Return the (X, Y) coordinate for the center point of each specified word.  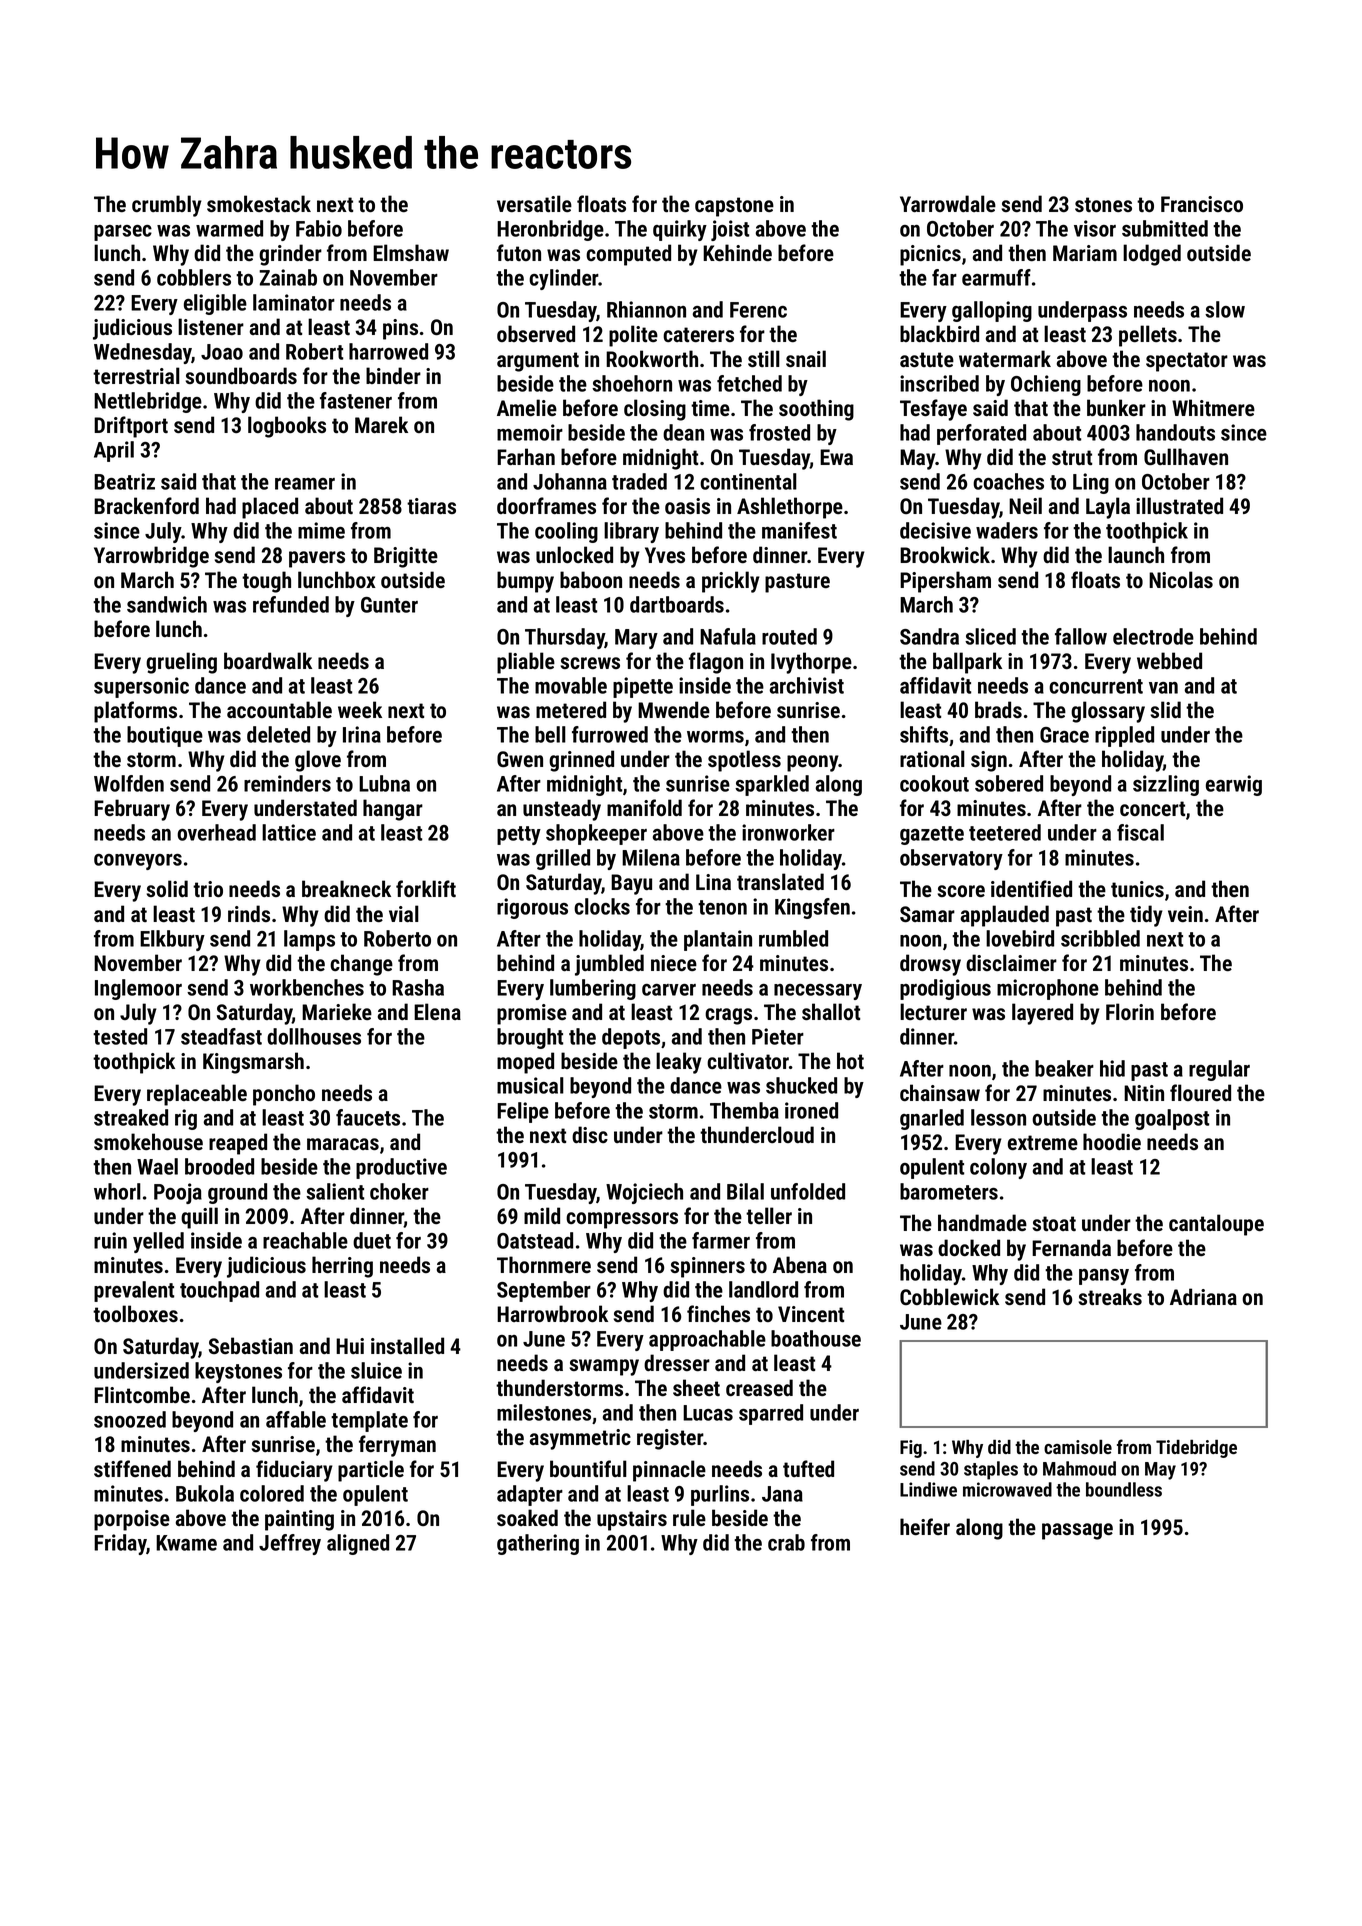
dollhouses (314, 1036)
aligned (358, 1544)
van (1163, 688)
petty (519, 835)
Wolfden (129, 783)
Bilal (745, 1191)
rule (689, 1517)
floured (1200, 1092)
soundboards (241, 375)
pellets (1148, 336)
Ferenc (758, 310)
